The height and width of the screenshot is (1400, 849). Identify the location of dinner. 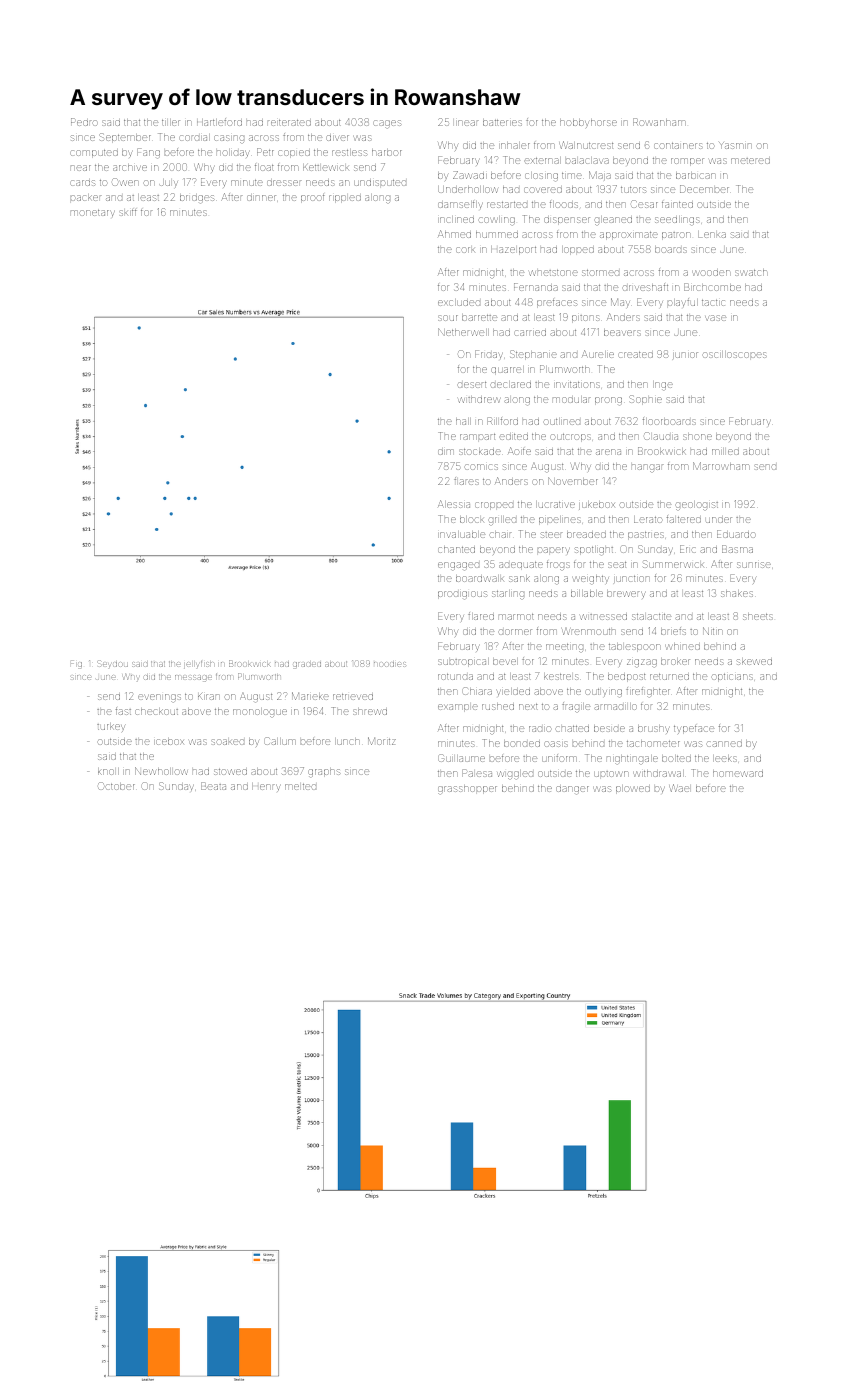
(261, 198).
